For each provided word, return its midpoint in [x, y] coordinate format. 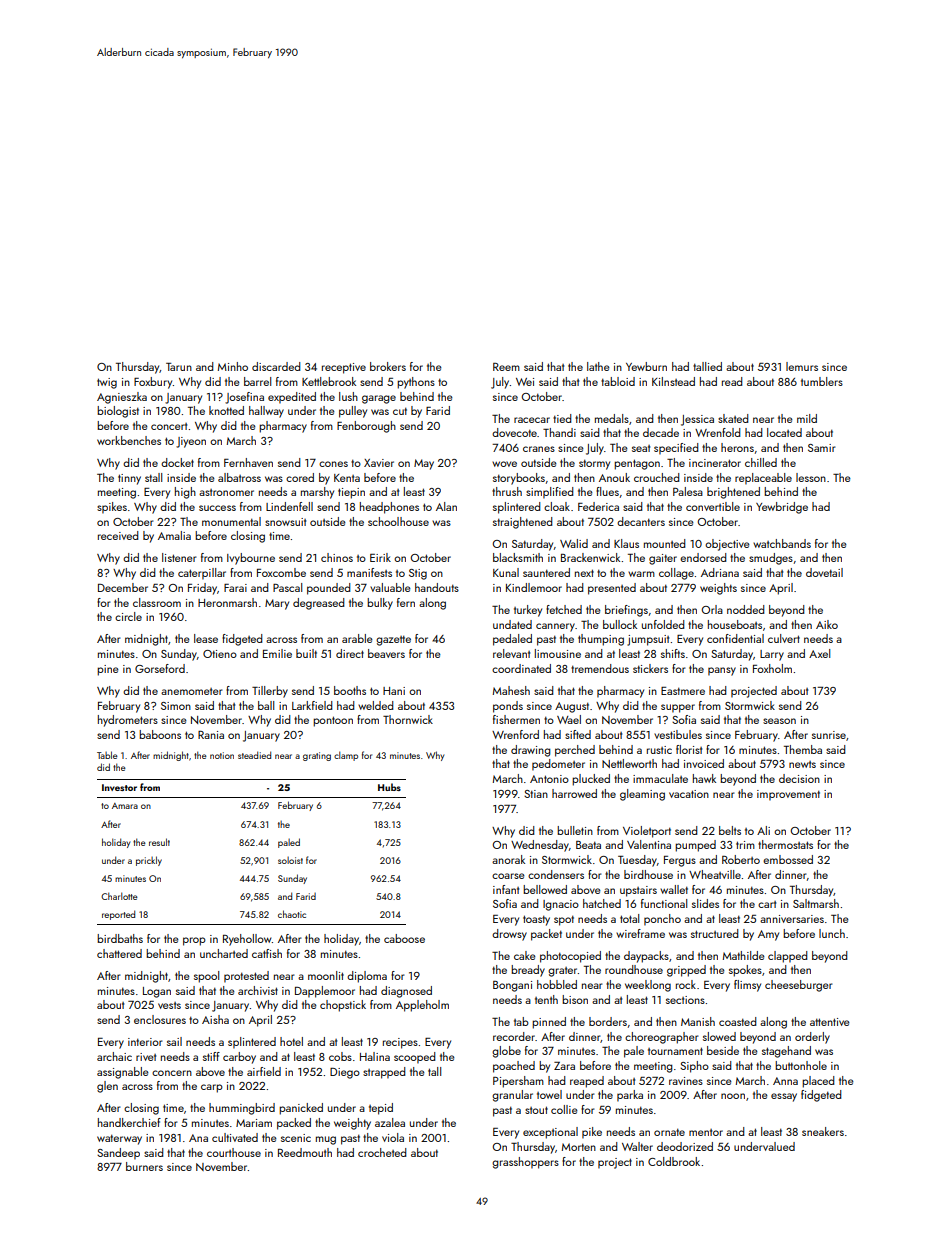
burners [144, 1166]
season [779, 721]
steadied [254, 755]
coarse [508, 876]
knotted [226, 410]
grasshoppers [525, 1163]
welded [376, 705]
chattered [119, 953]
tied [562, 418]
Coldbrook [674, 1161]
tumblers [822, 381]
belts [730, 830]
